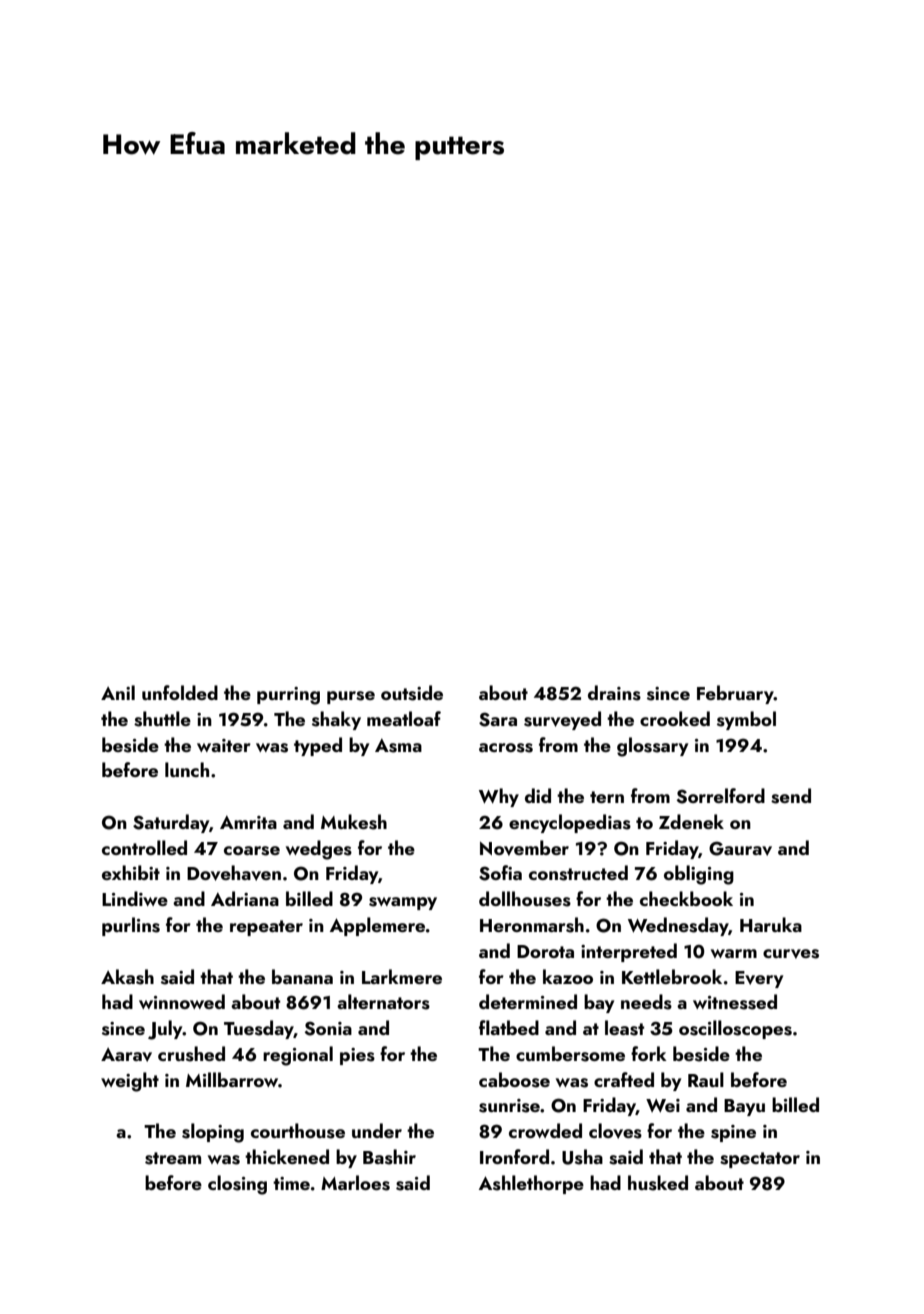  I want to click on Adriana, so click(245, 898).
